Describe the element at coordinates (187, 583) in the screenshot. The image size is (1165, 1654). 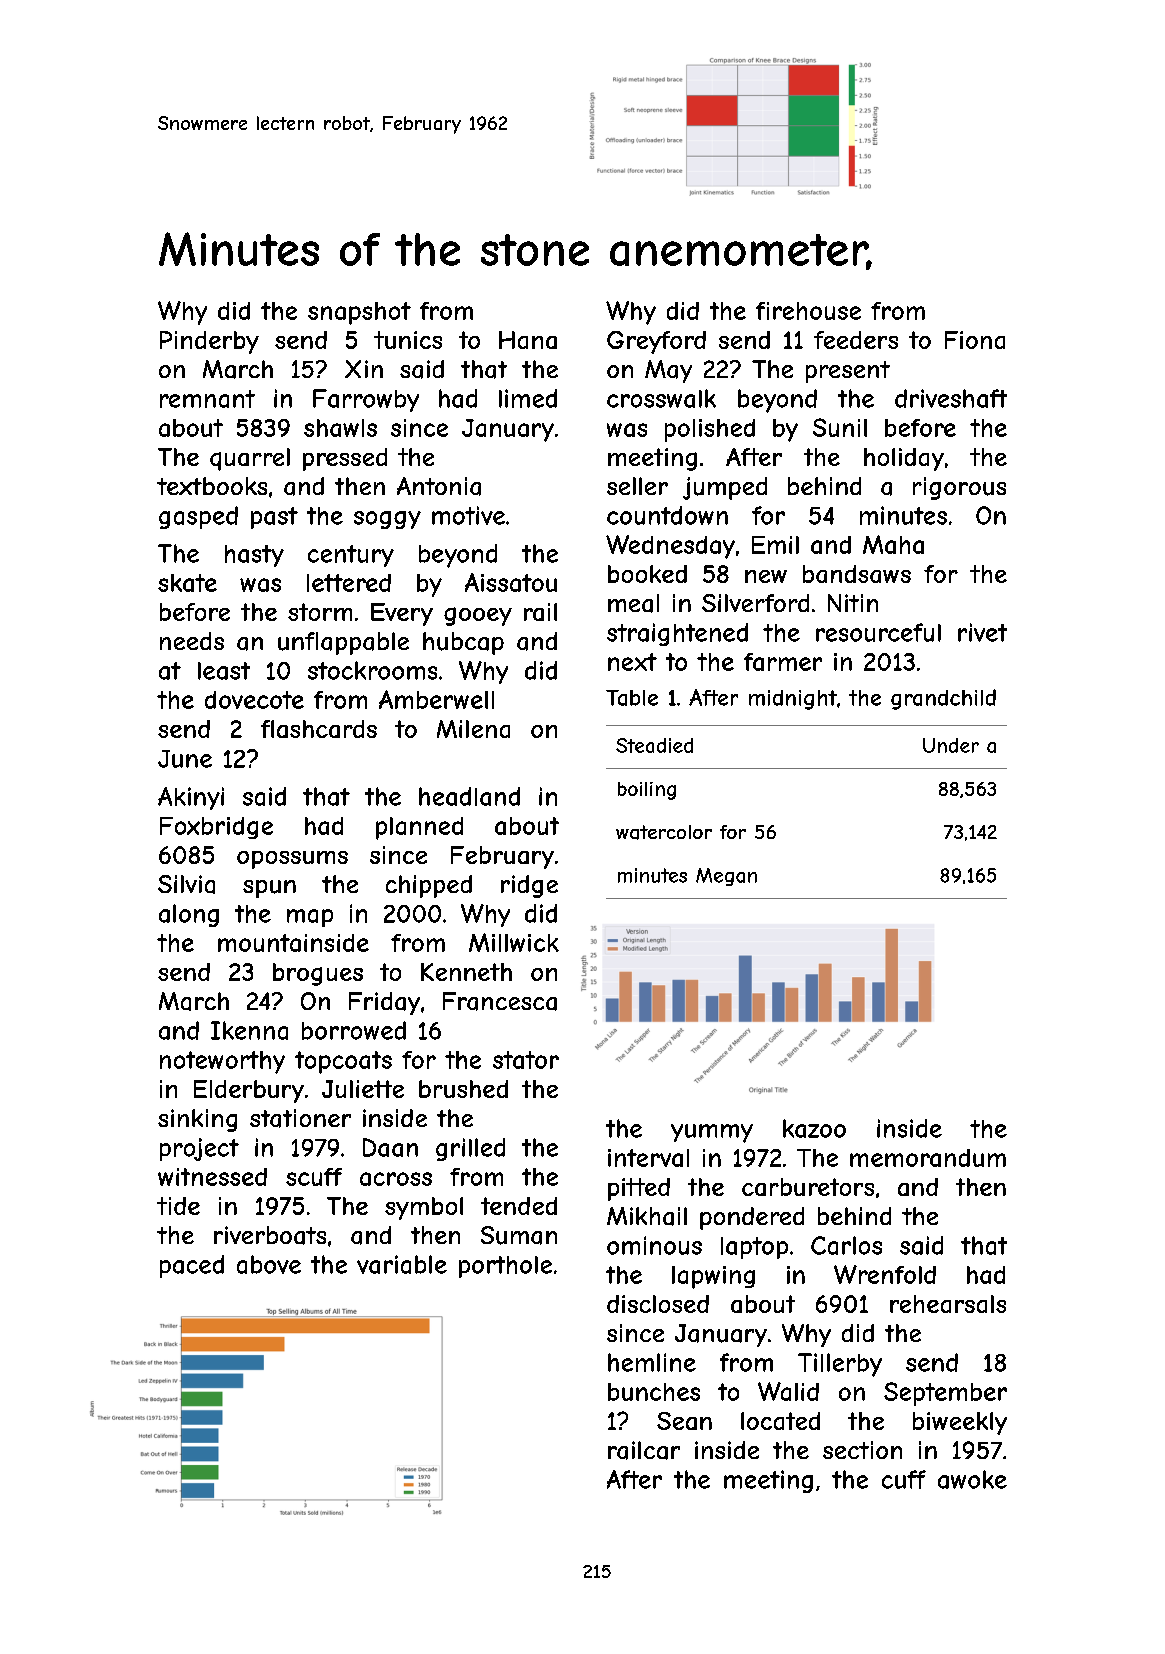
I see `skate` at that location.
